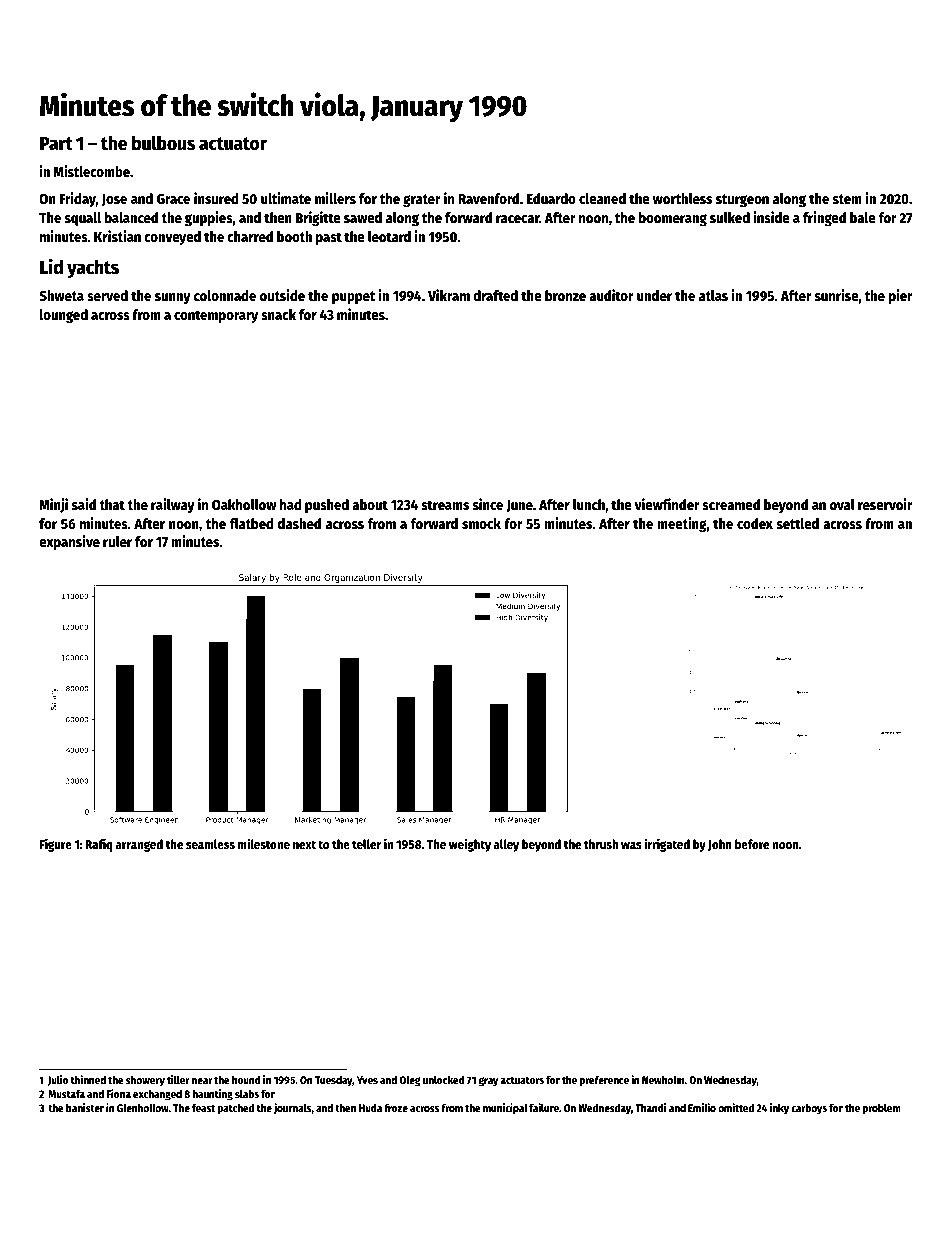 Image resolution: width=952 pixels, height=1233 pixels. I want to click on Huda, so click(370, 1108).
